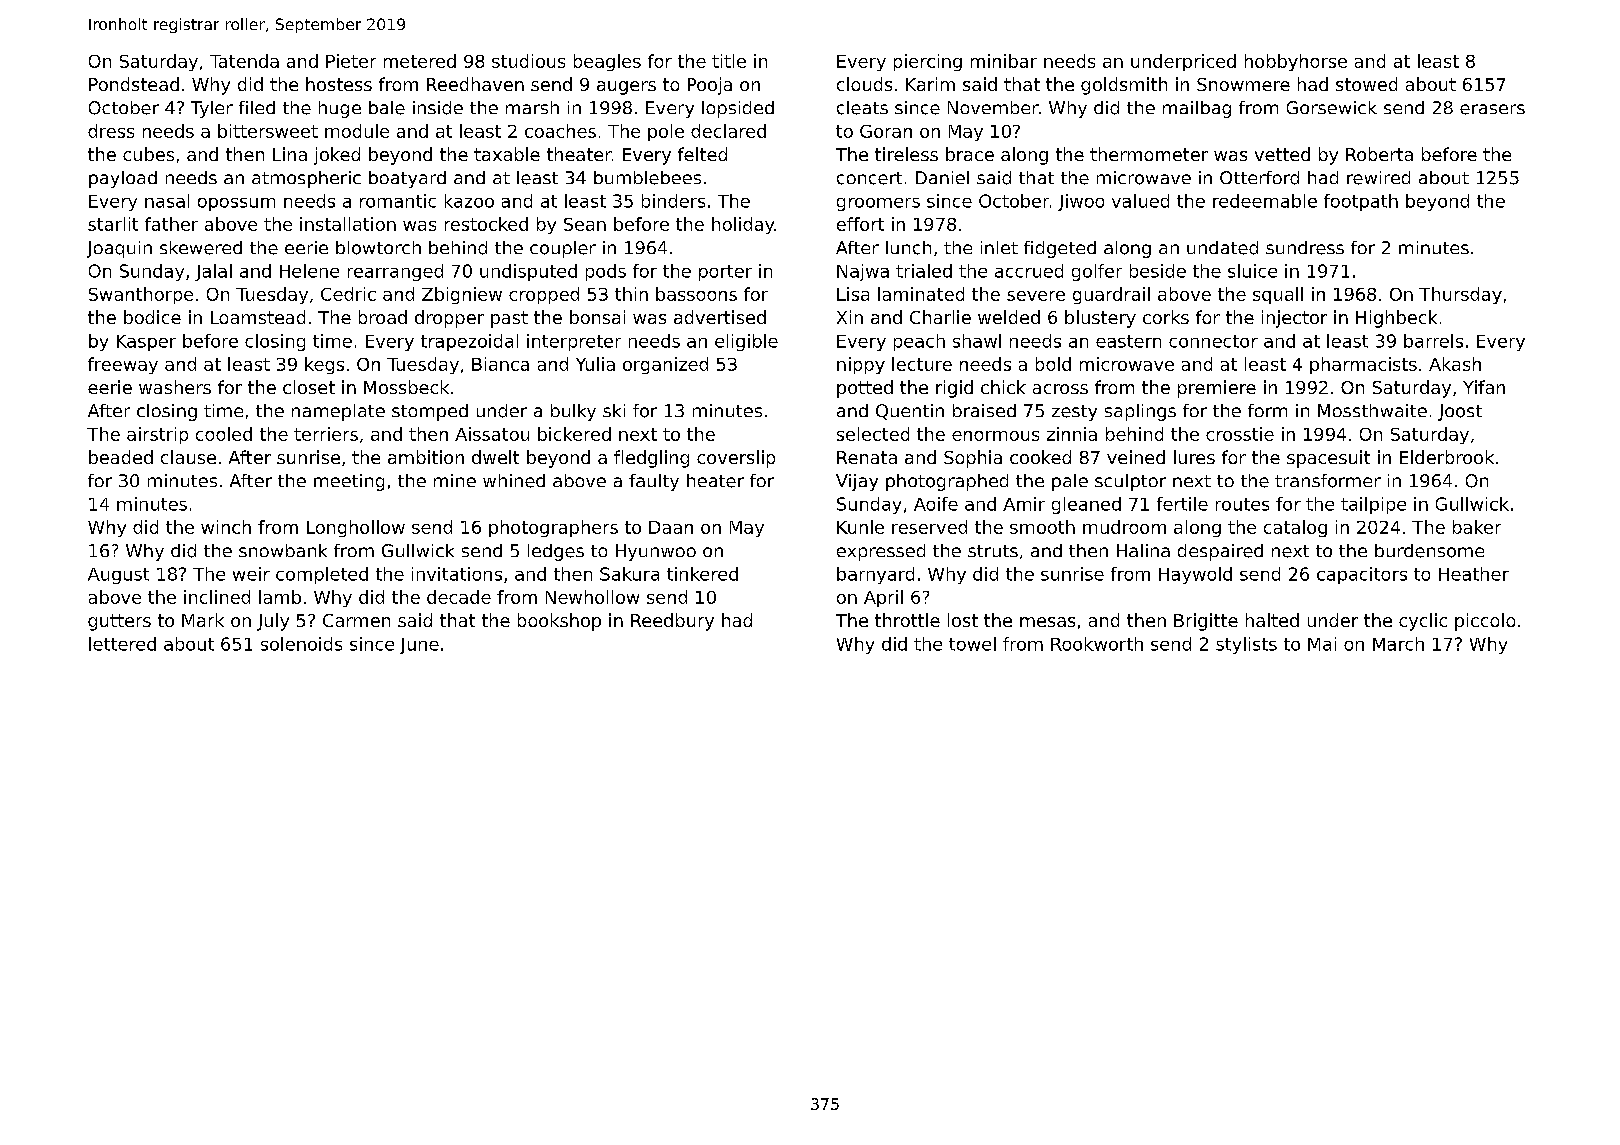  I want to click on metered, so click(420, 61).
